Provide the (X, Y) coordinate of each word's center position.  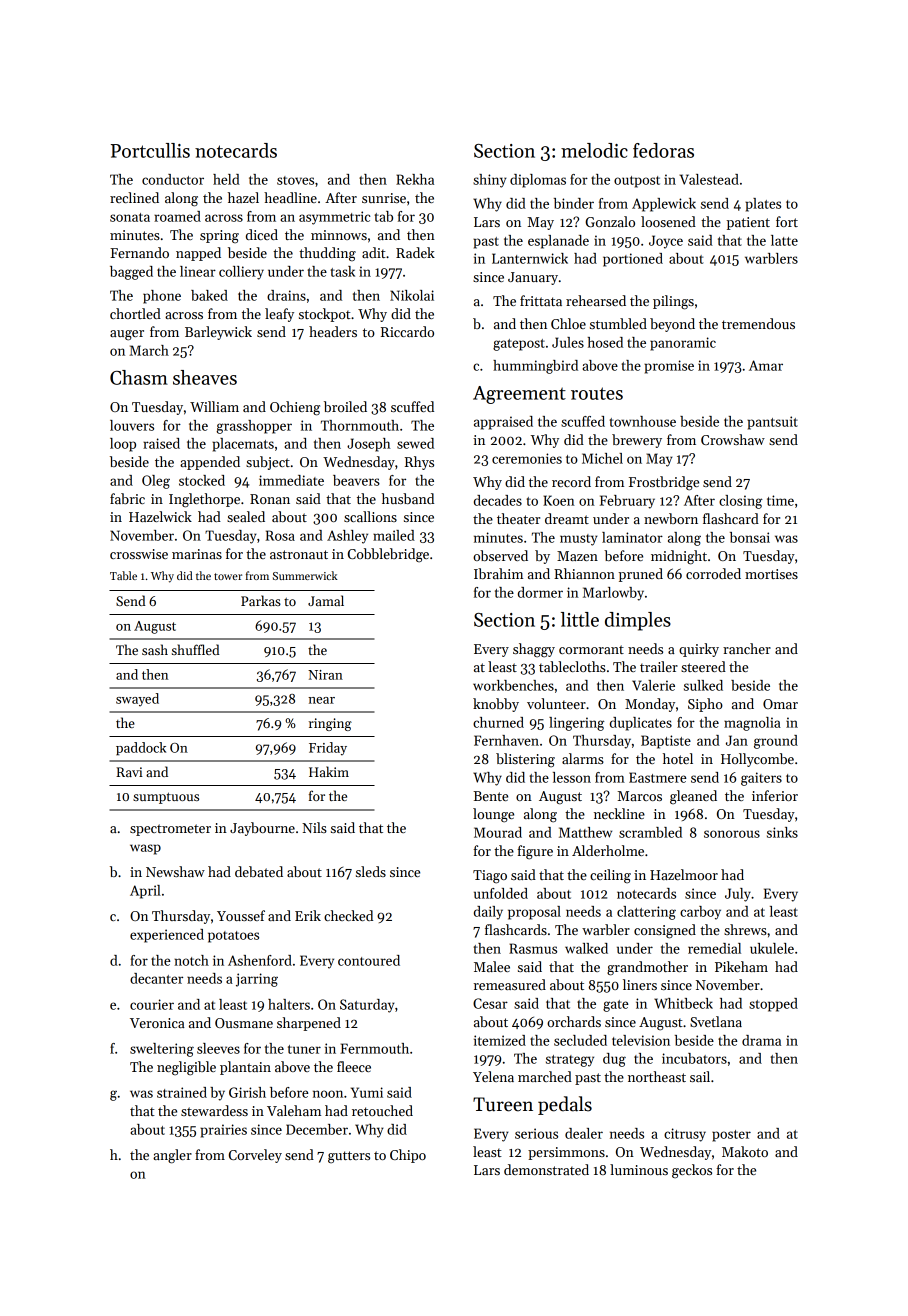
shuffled (196, 649)
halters (289, 1004)
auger (127, 335)
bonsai (750, 537)
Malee (492, 966)
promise (669, 367)
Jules (568, 342)
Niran (325, 675)
